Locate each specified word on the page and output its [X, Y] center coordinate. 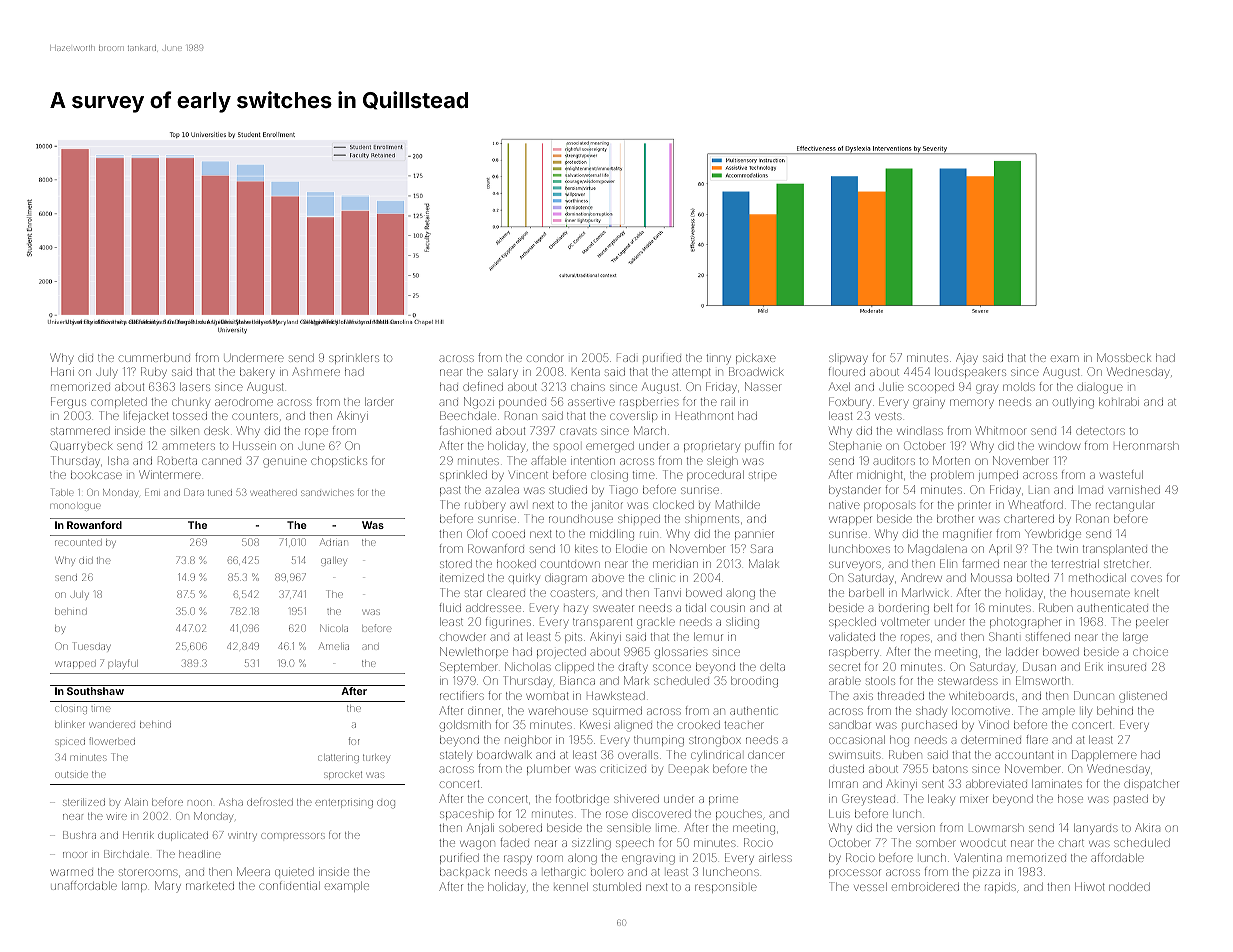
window [1059, 446]
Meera [253, 871]
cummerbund [154, 358]
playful [122, 664]
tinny [718, 358]
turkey [376, 759]
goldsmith [465, 726]
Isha [118, 461]
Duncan [1094, 695]
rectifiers [462, 695]
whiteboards [981, 696]
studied [568, 490]
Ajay [967, 359]
